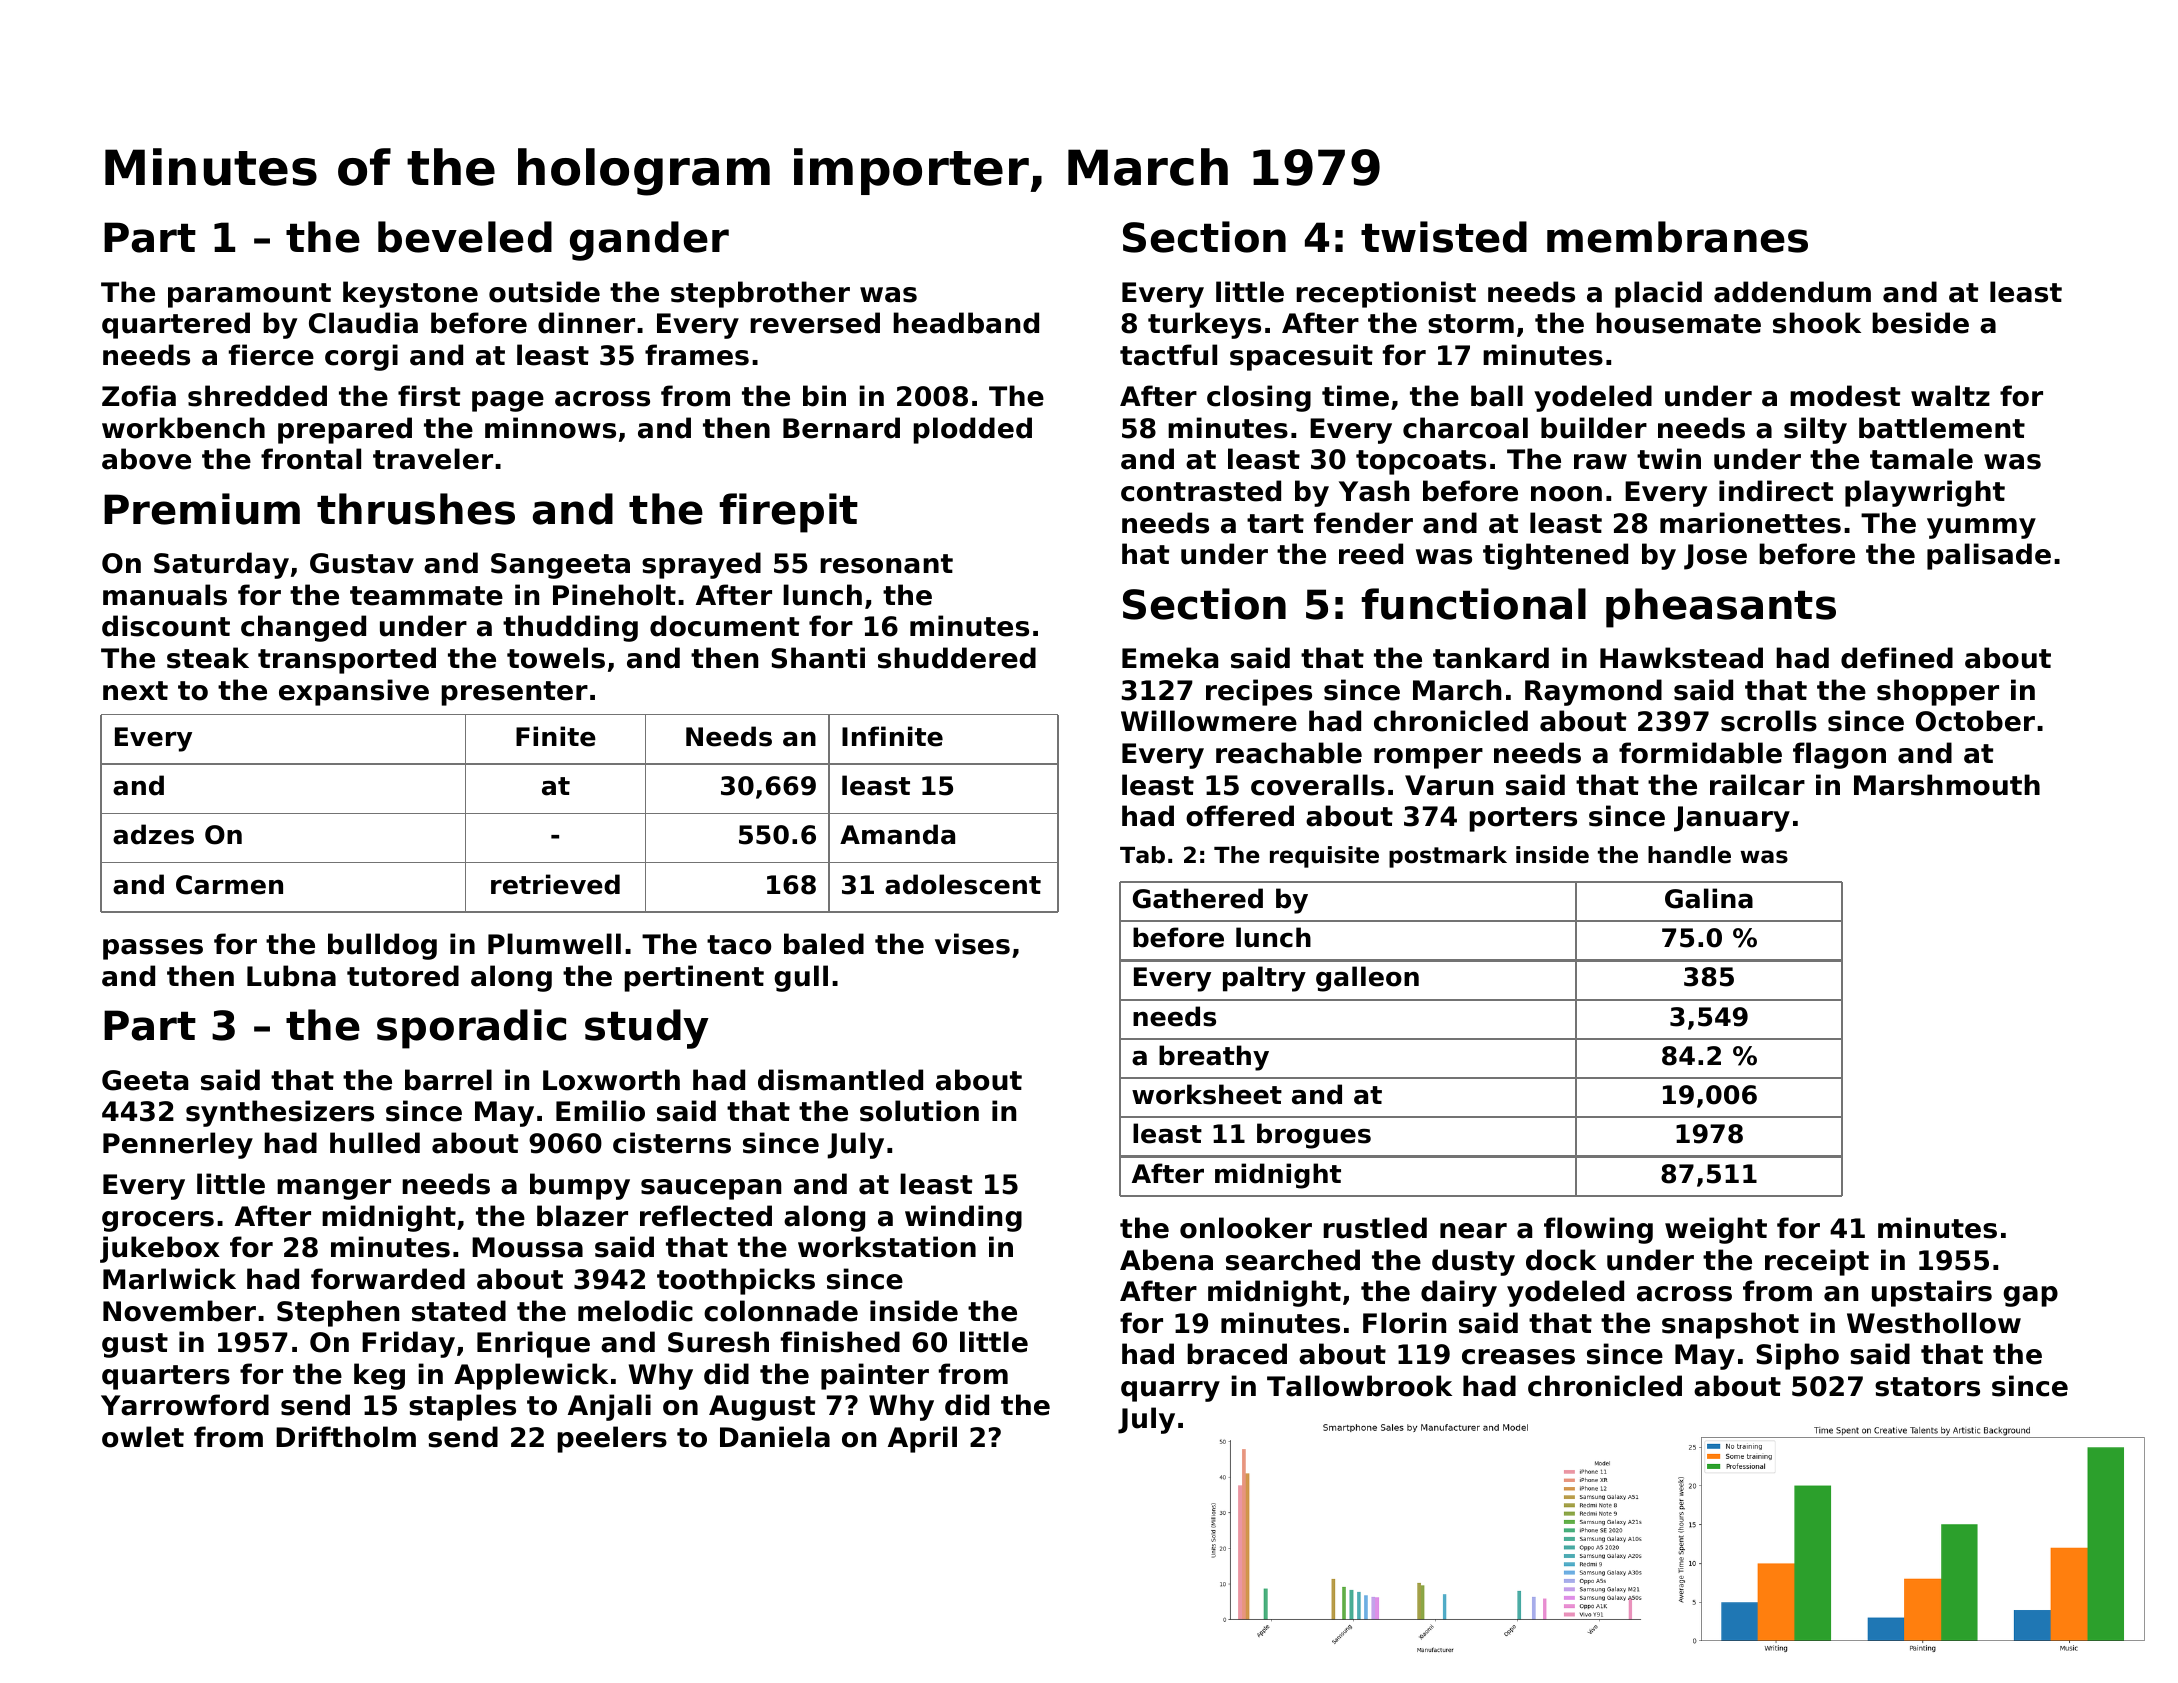 The image size is (2178, 1683). I want to click on fender, so click(1363, 523).
